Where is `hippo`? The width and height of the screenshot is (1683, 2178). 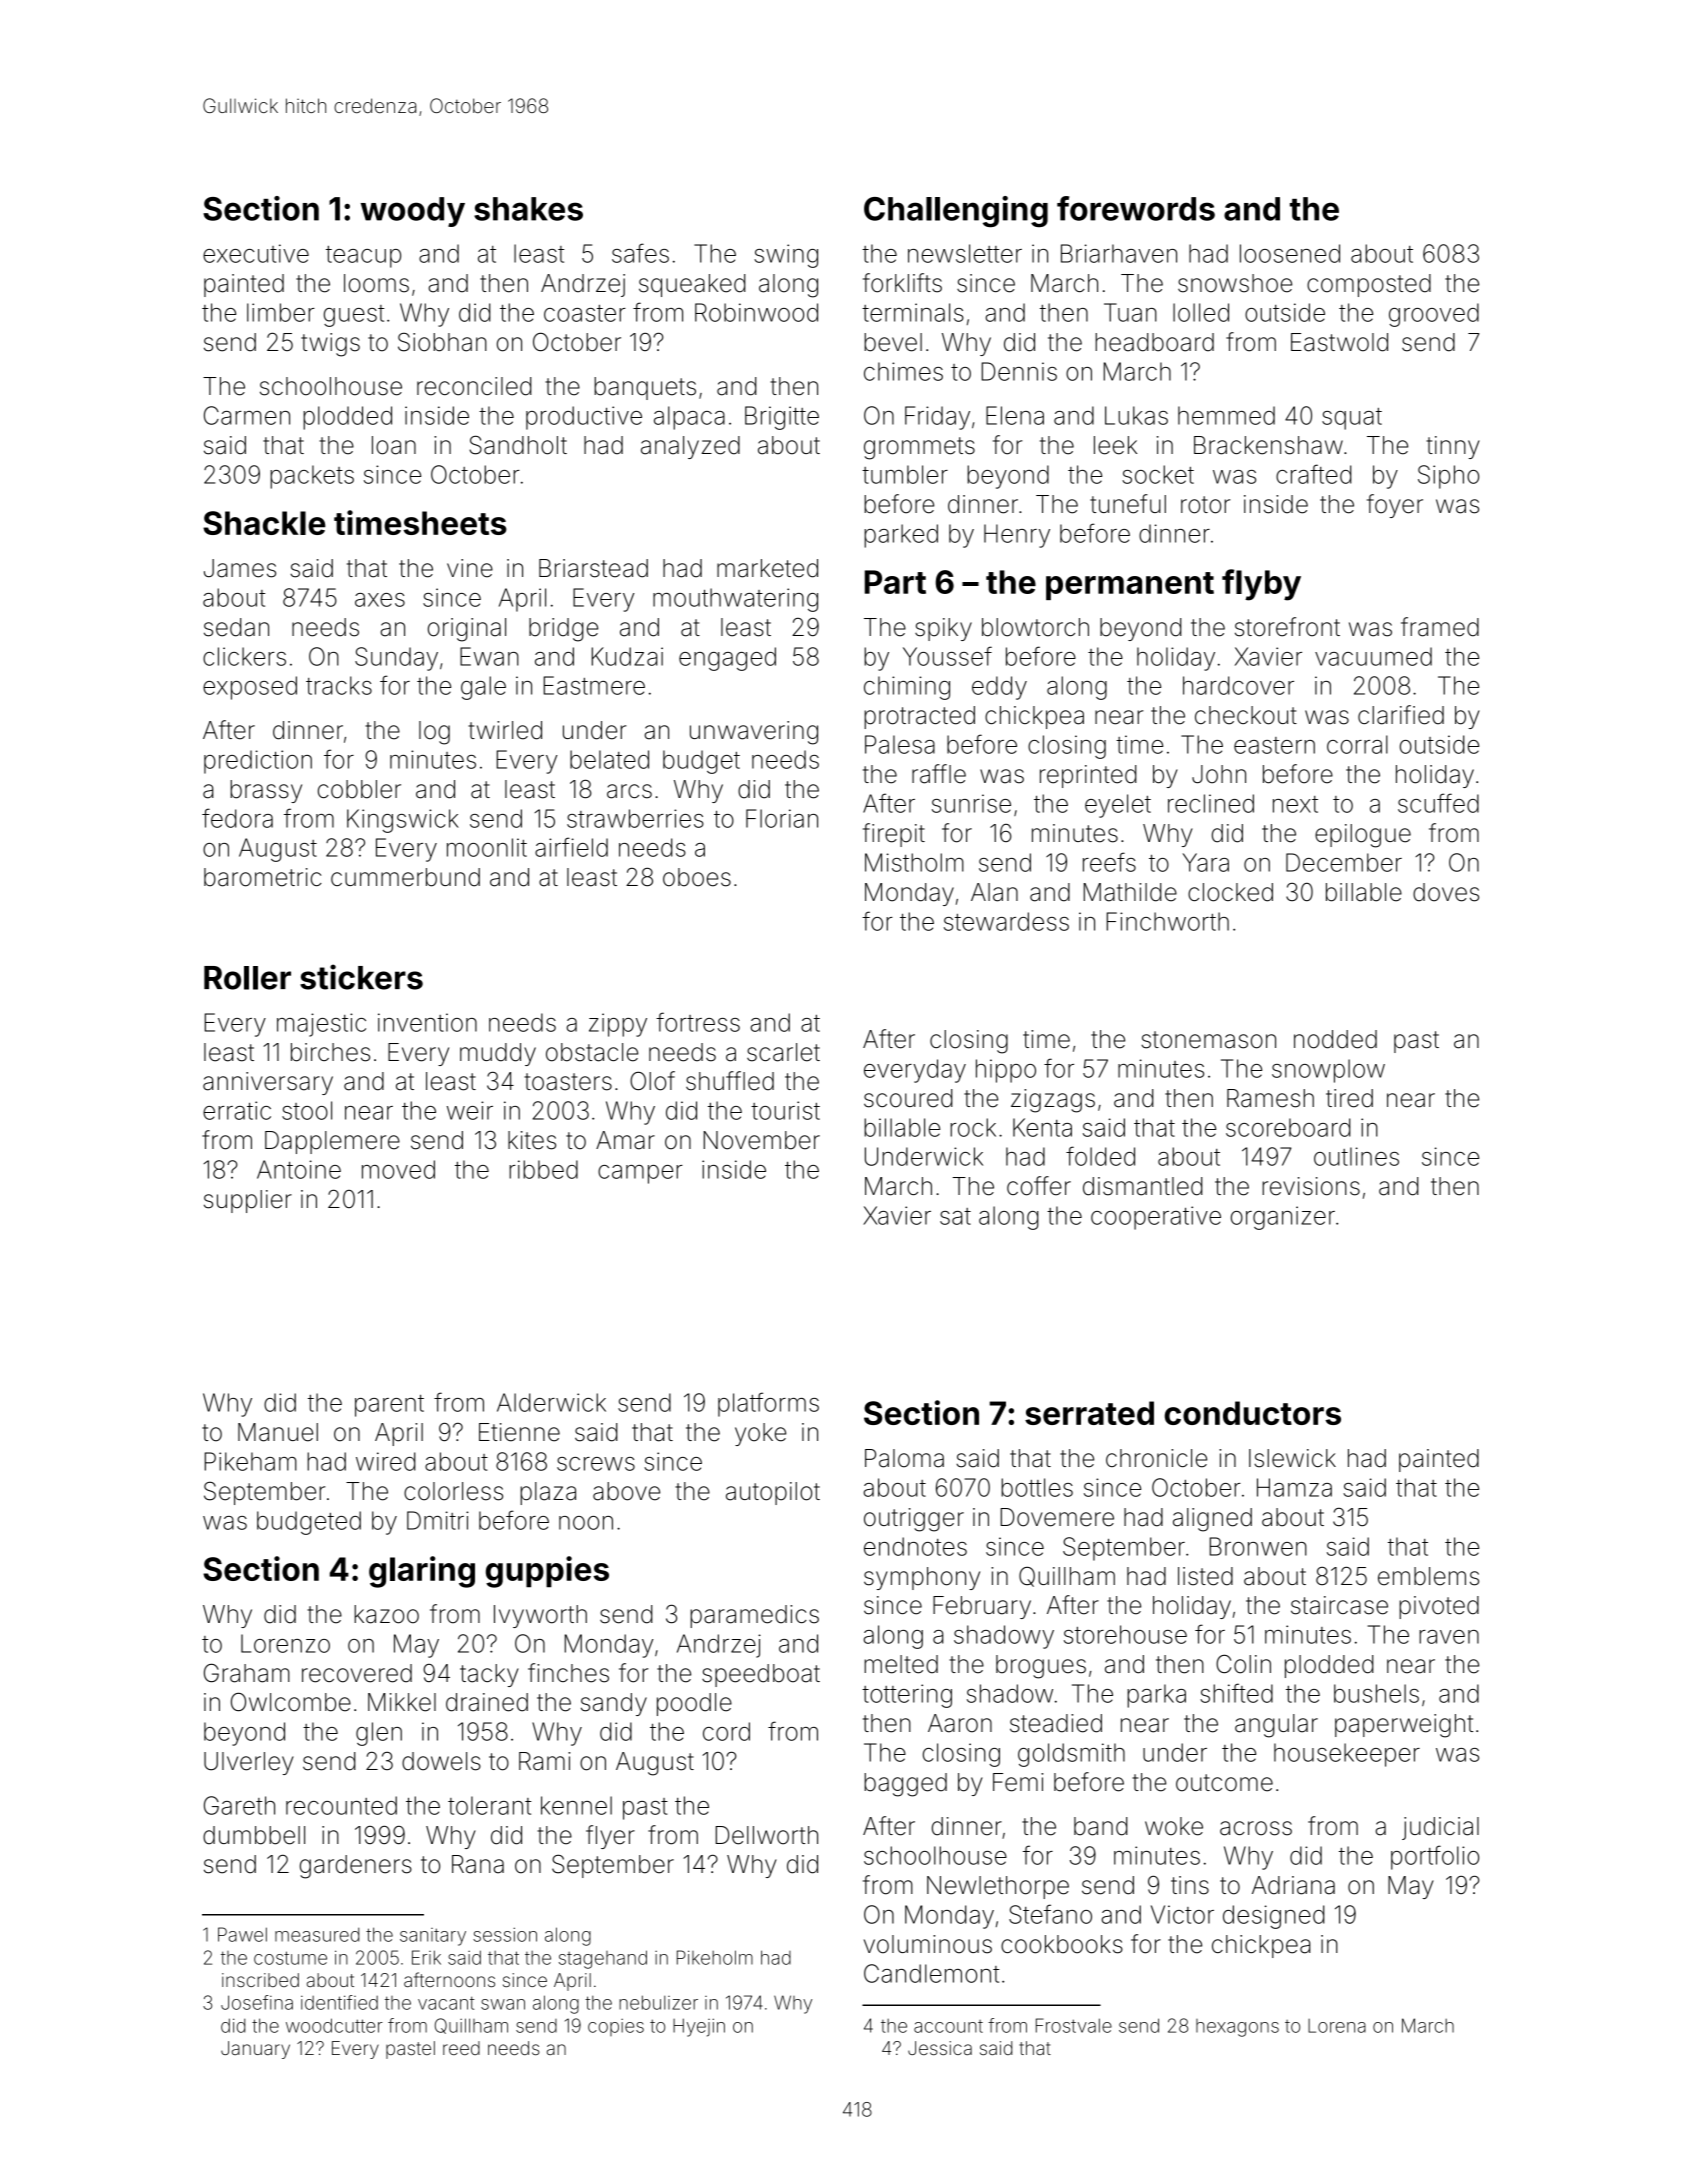 hippo is located at coordinates (1006, 1071).
